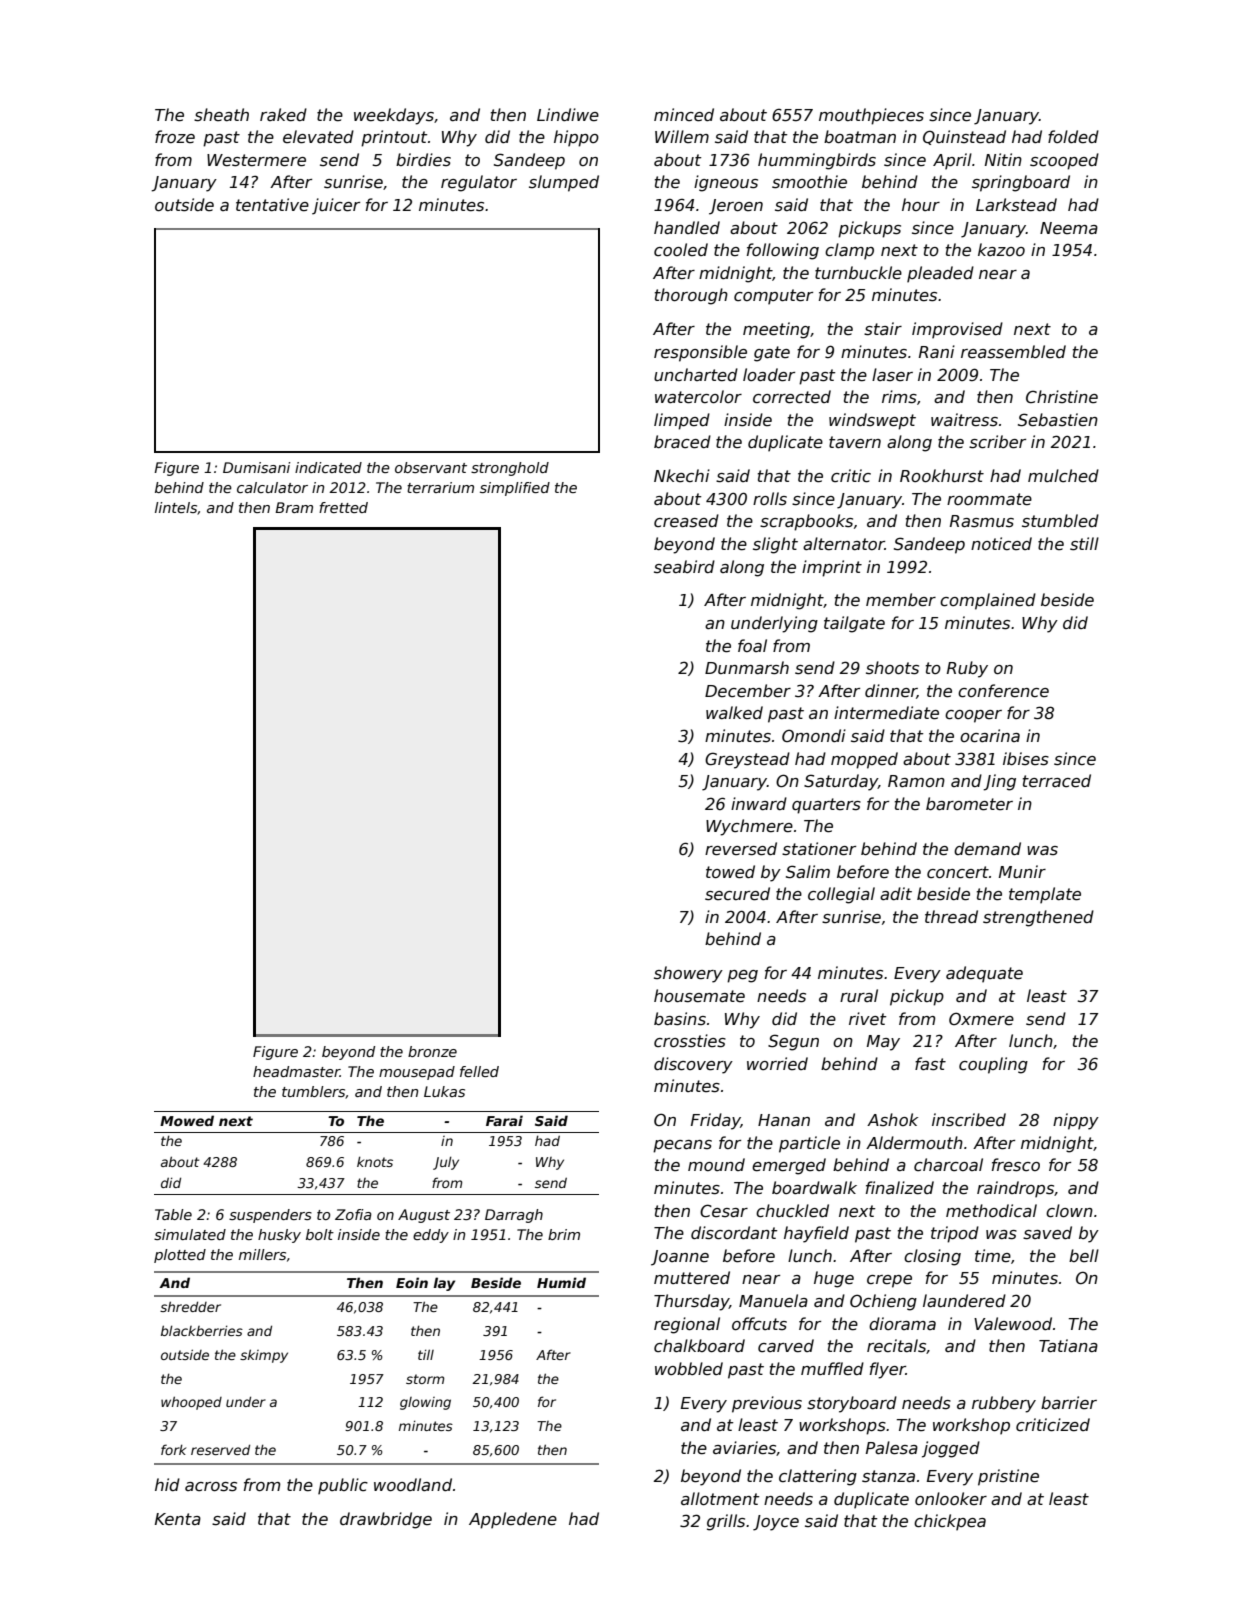 The width and height of the screenshot is (1253, 1621). What do you see at coordinates (698, 397) in the screenshot?
I see `watercolor` at bounding box center [698, 397].
